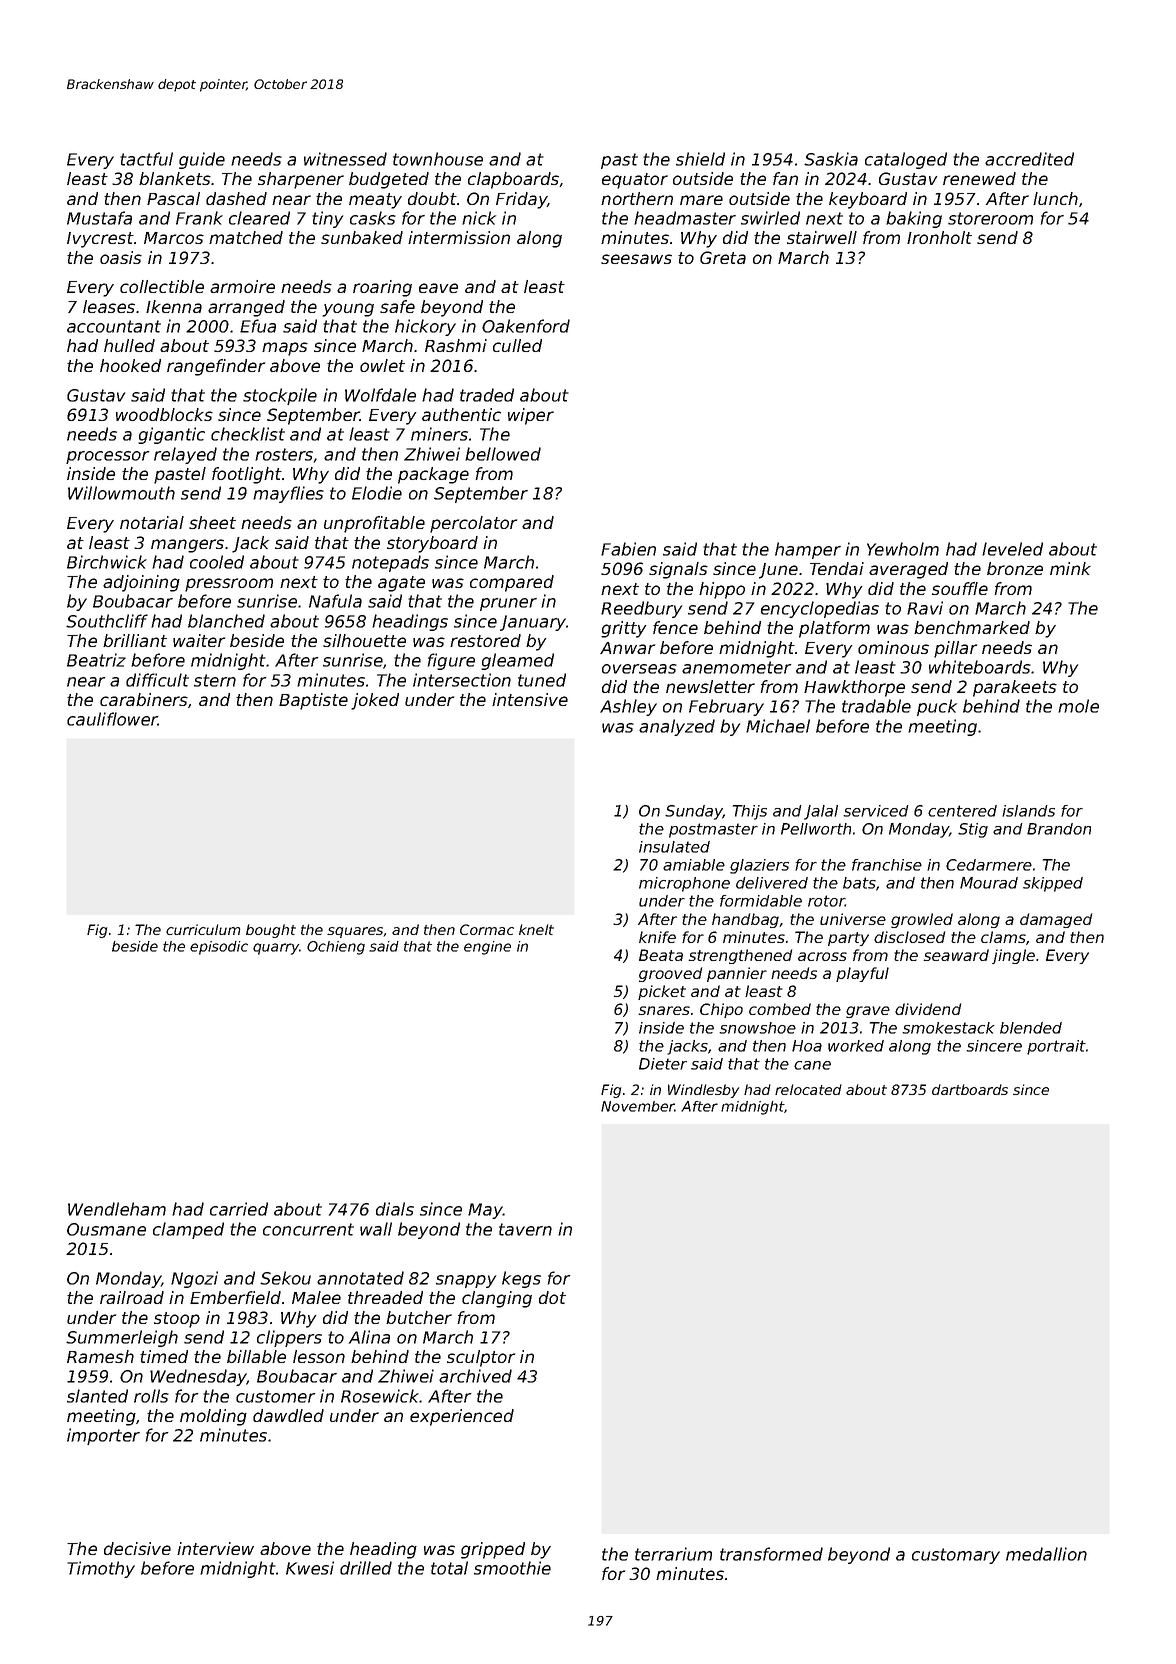 The width and height of the page is (1176, 1664). I want to click on Ramesh, so click(100, 1356).
